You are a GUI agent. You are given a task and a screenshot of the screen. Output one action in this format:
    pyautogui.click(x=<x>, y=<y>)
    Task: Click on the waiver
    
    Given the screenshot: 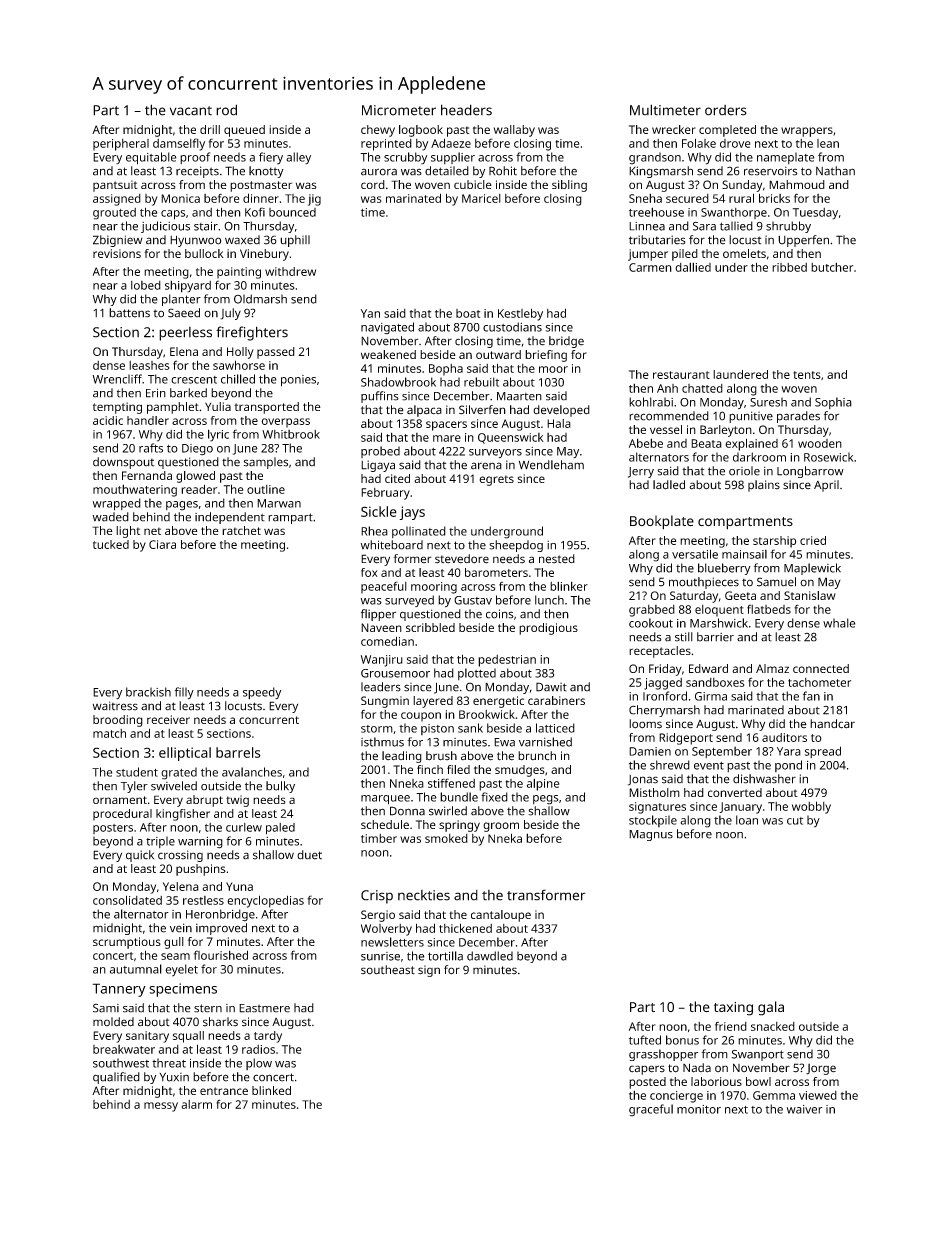 What is the action you would take?
    pyautogui.click(x=805, y=1109)
